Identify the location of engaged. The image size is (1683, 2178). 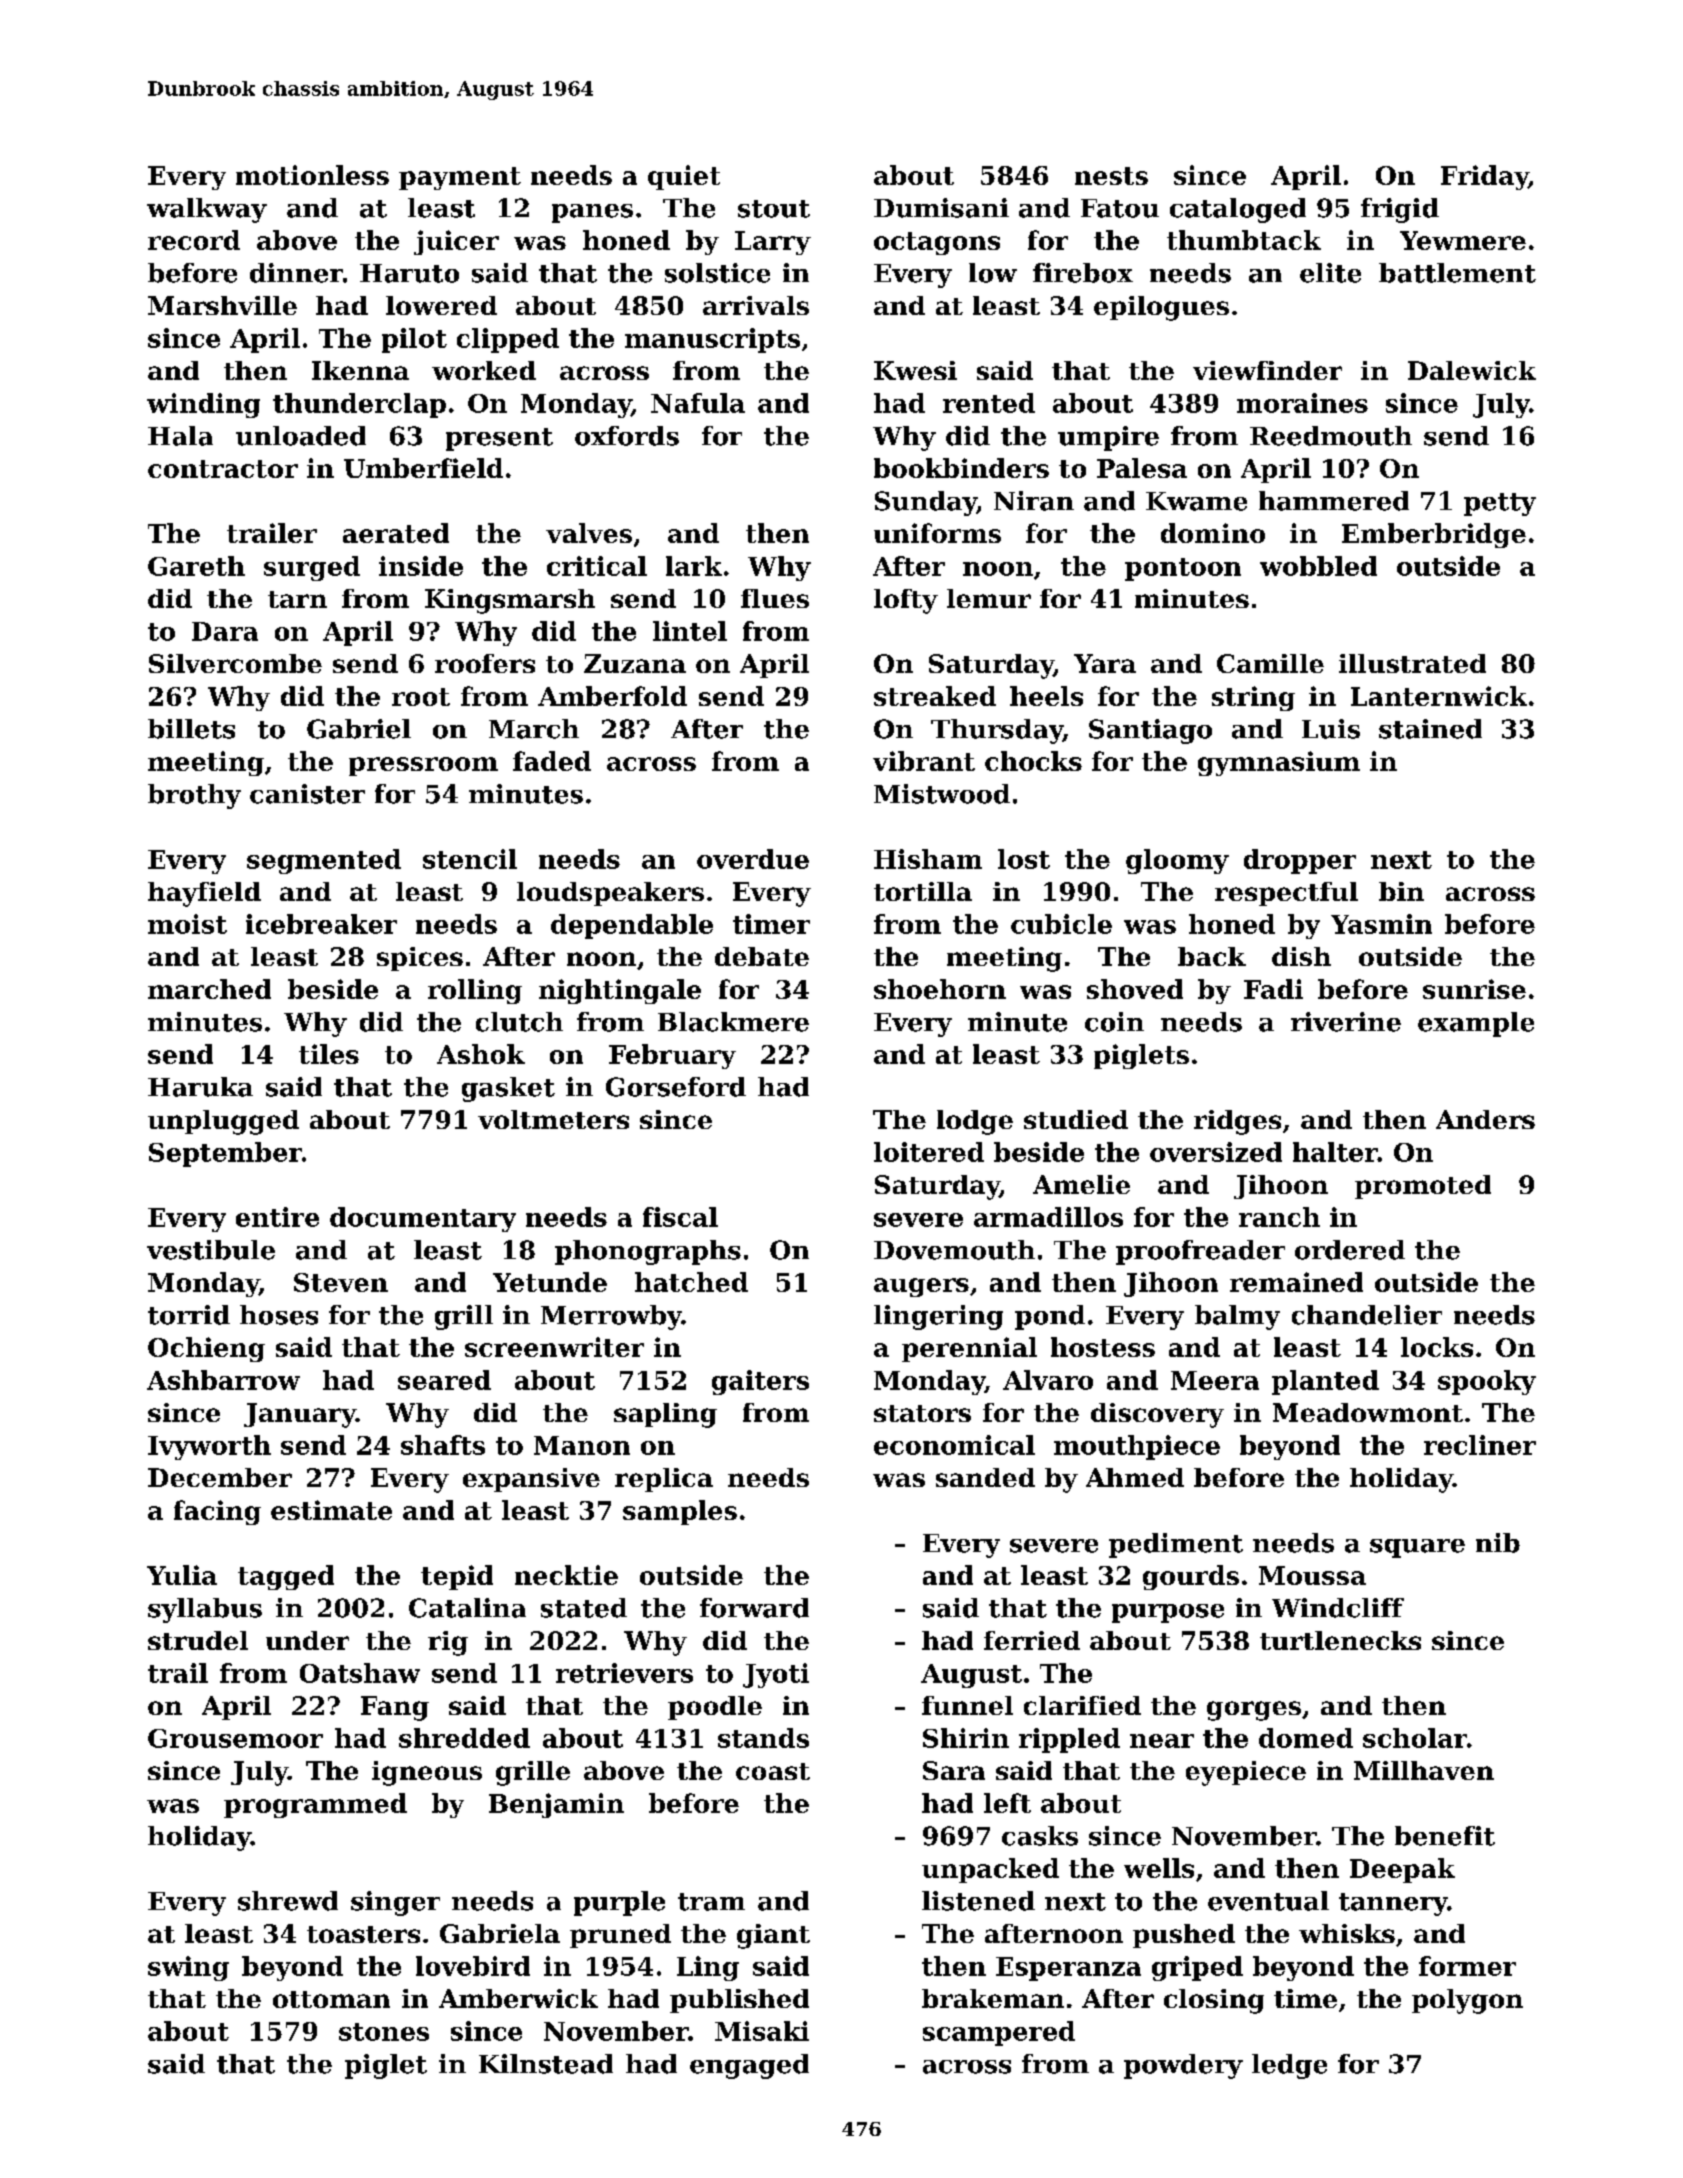
(749, 2066).
